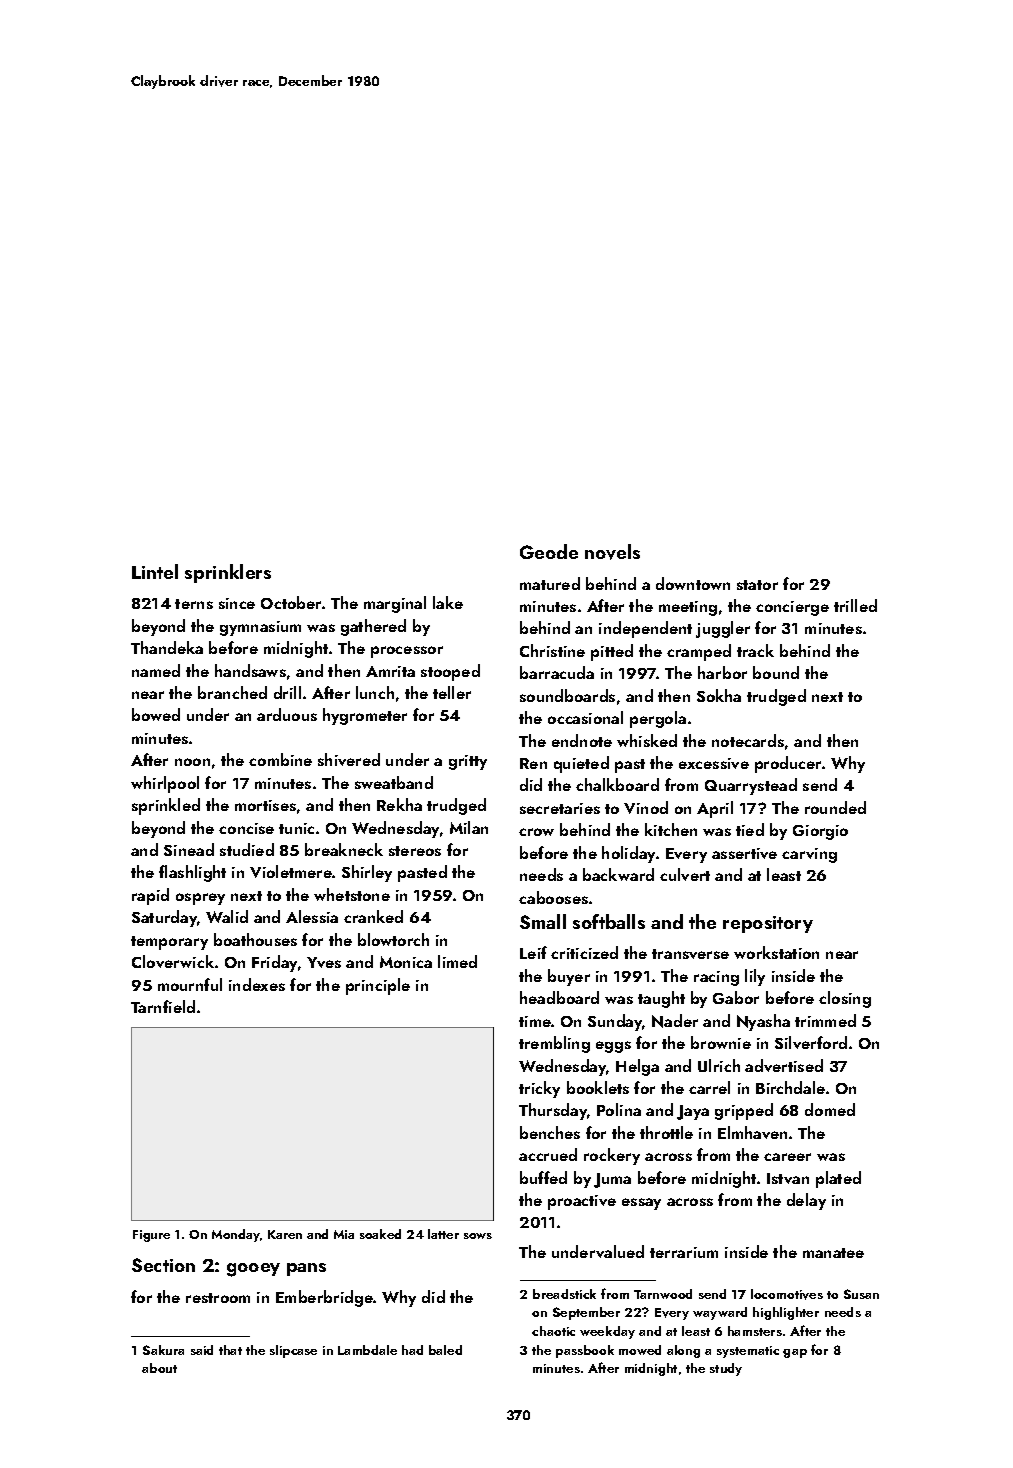  What do you see at coordinates (228, 573) in the screenshot?
I see `sprinklers` at bounding box center [228, 573].
